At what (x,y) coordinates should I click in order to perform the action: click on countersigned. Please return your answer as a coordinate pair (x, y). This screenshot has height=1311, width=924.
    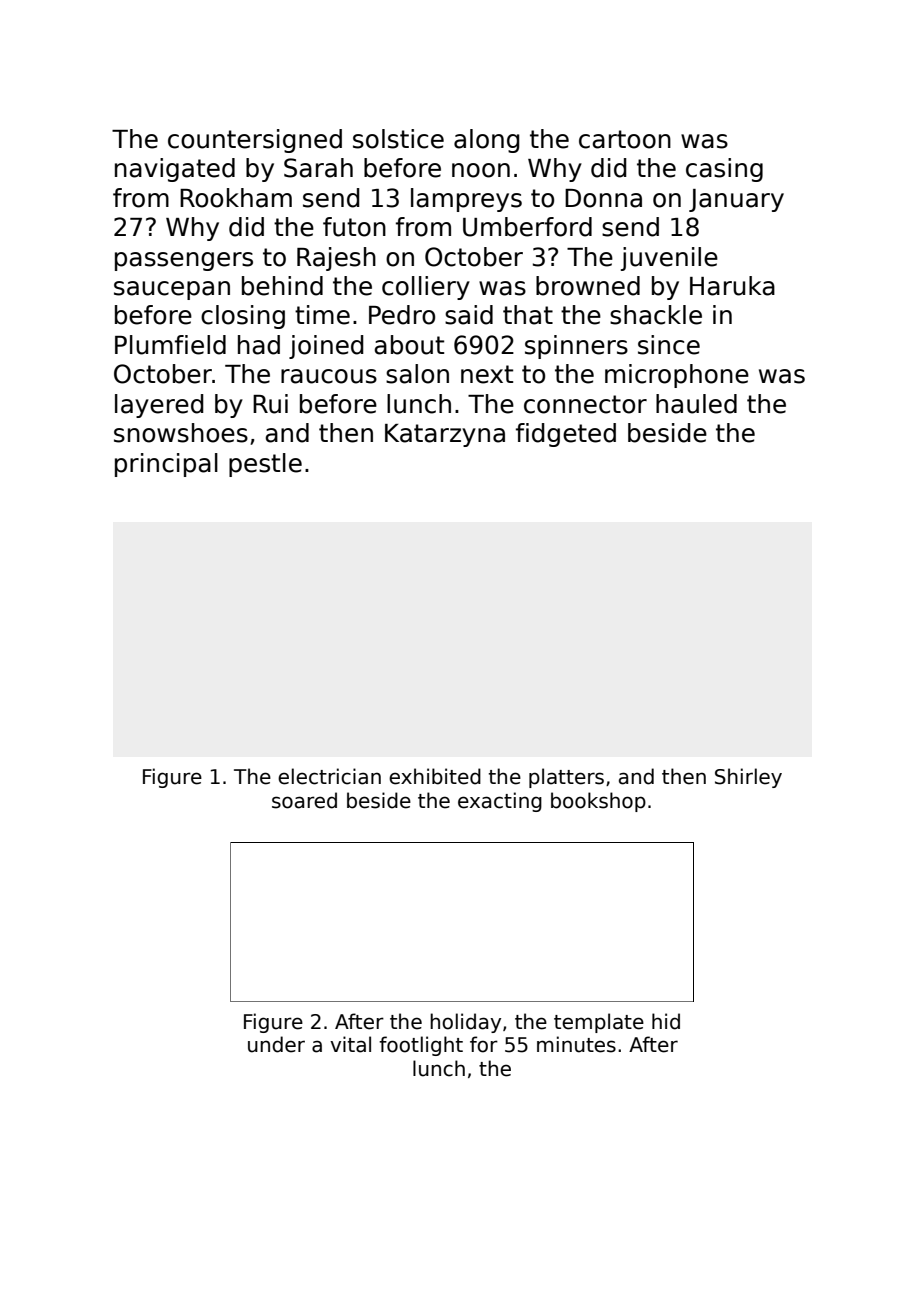
    Looking at the image, I should click on (255, 141).
